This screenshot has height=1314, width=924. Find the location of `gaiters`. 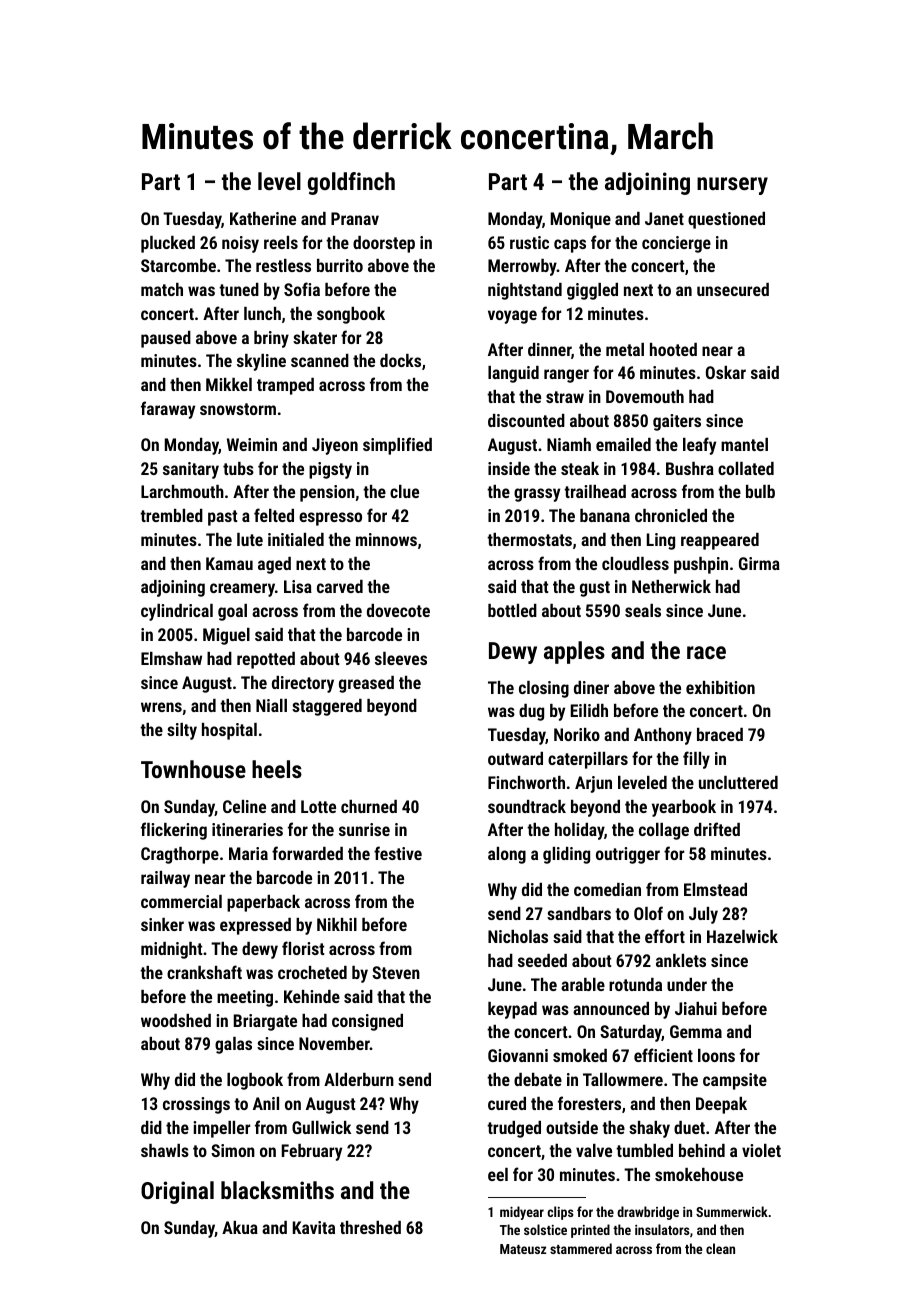

gaiters is located at coordinates (677, 422).
